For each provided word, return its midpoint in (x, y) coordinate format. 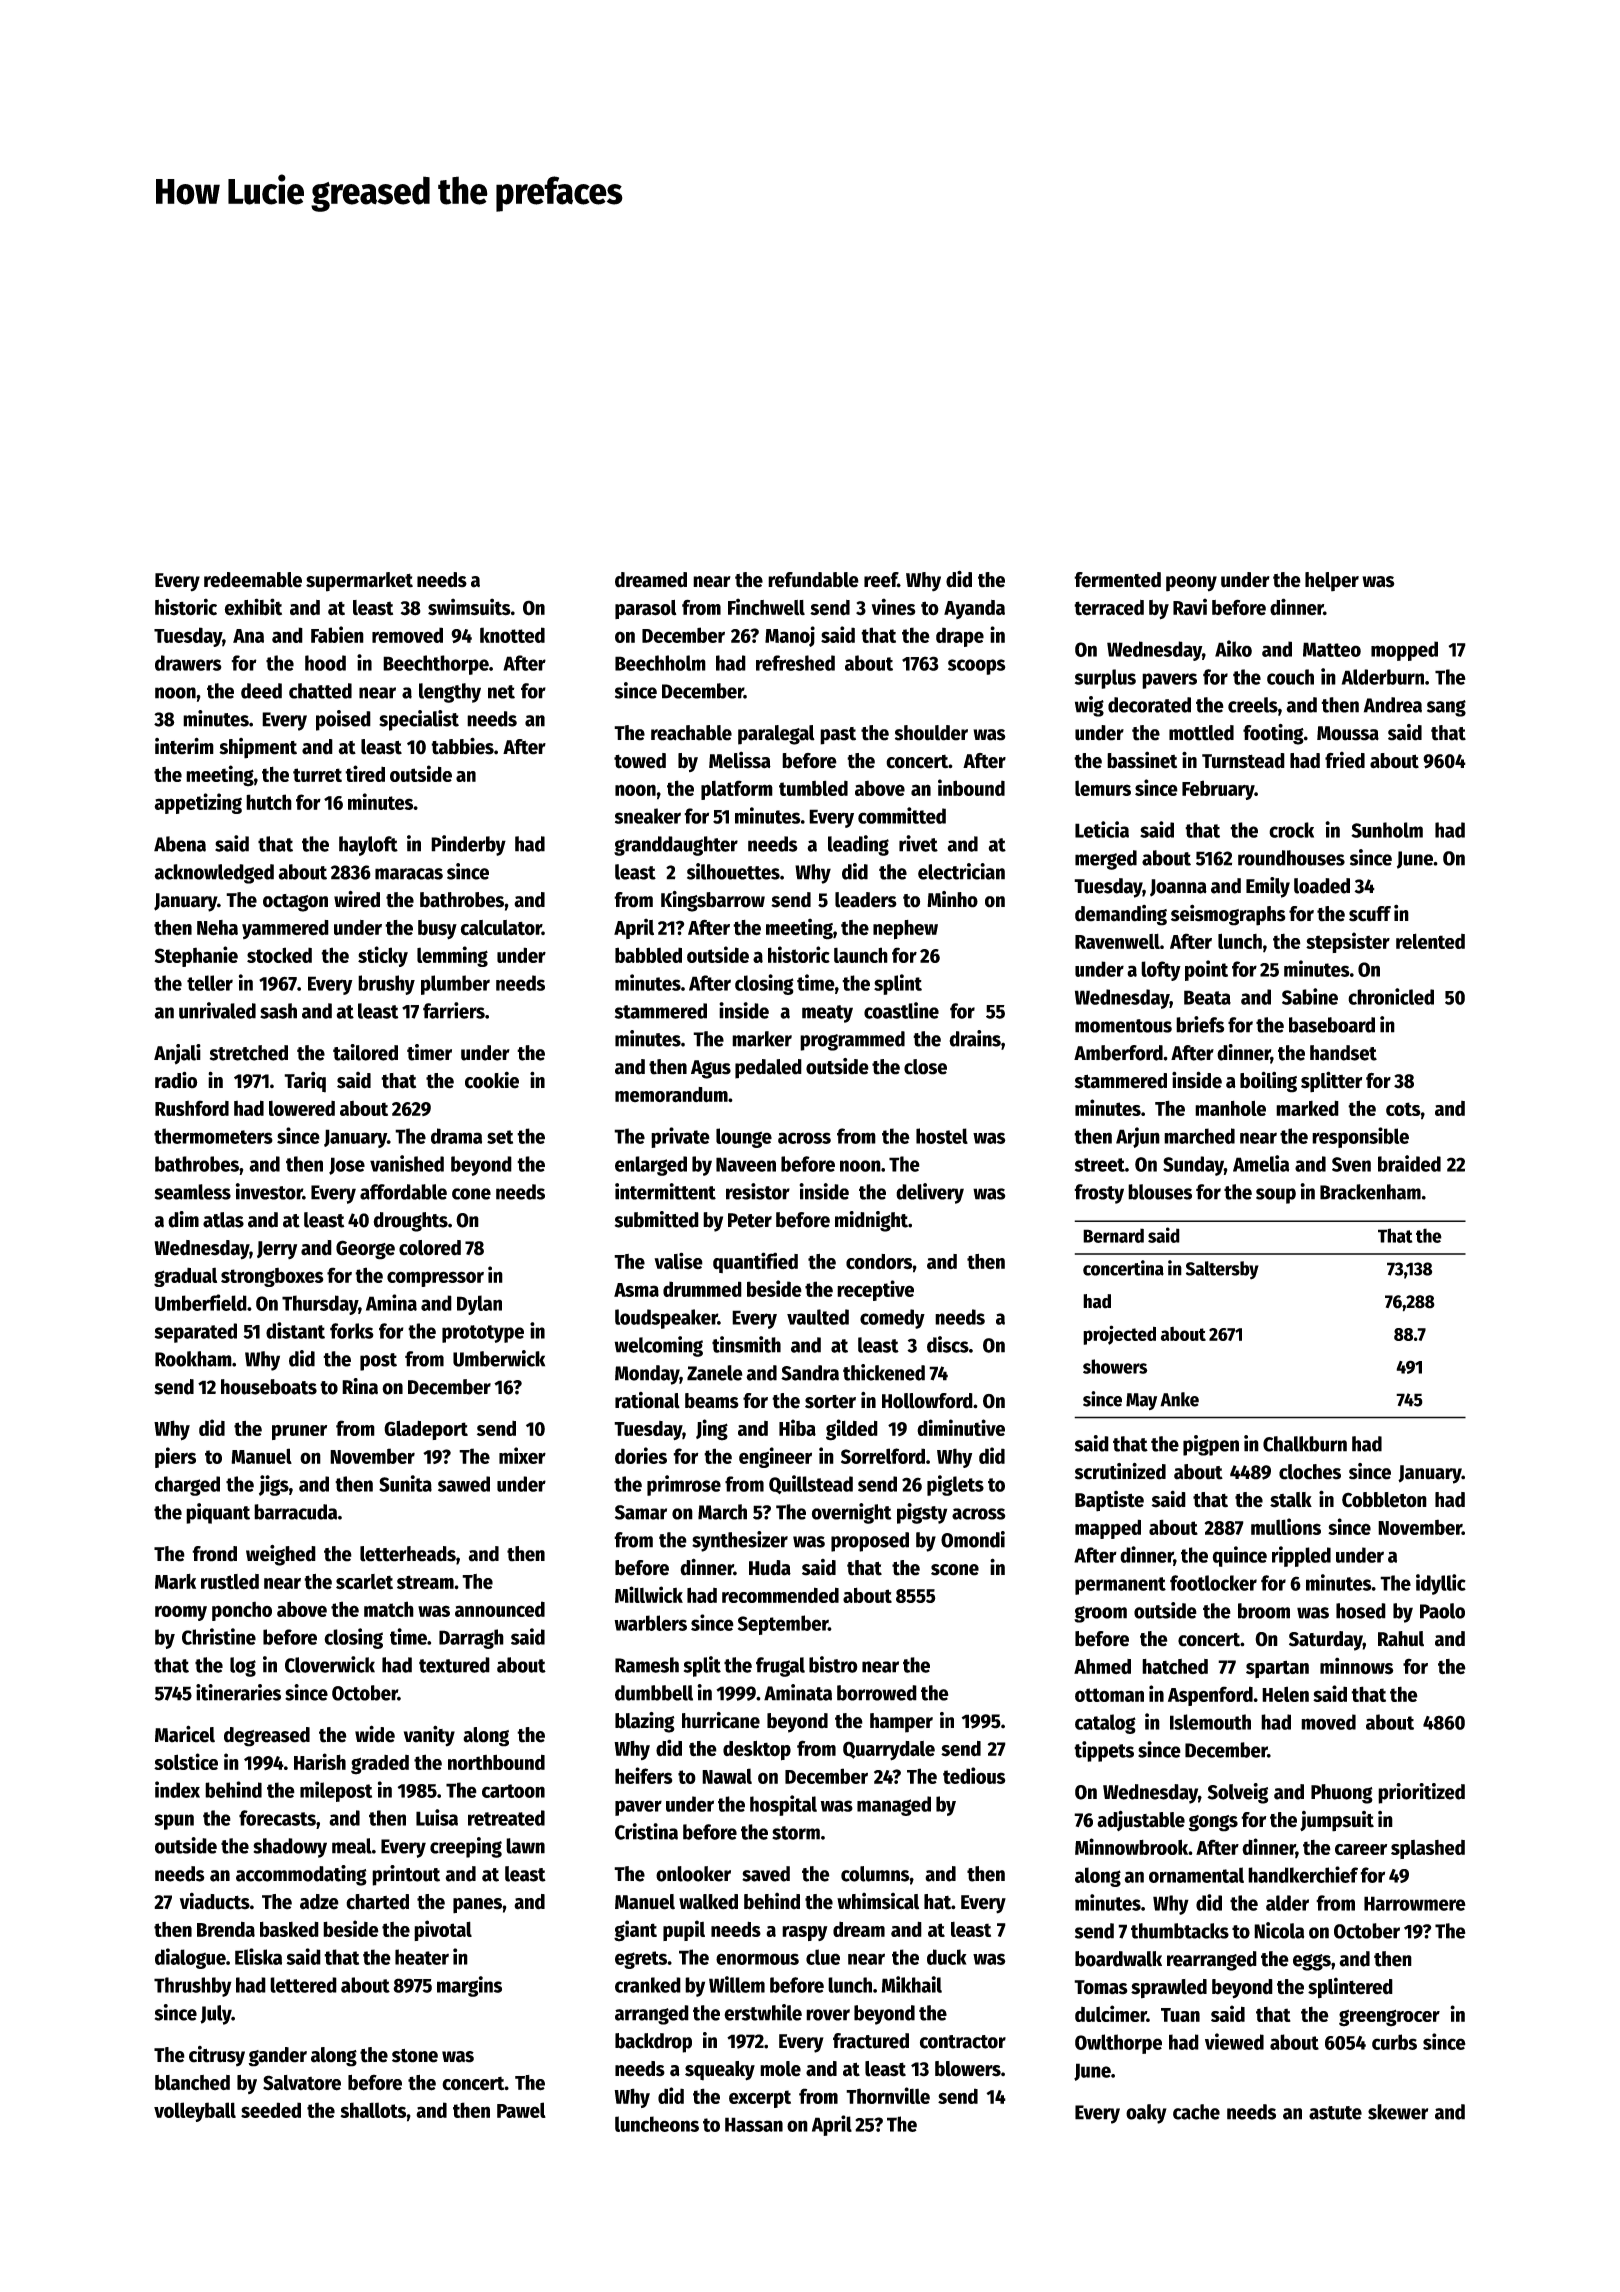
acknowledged (214, 874)
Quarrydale (889, 1751)
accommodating (301, 1875)
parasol (646, 609)
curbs (1394, 2042)
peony (1191, 584)
